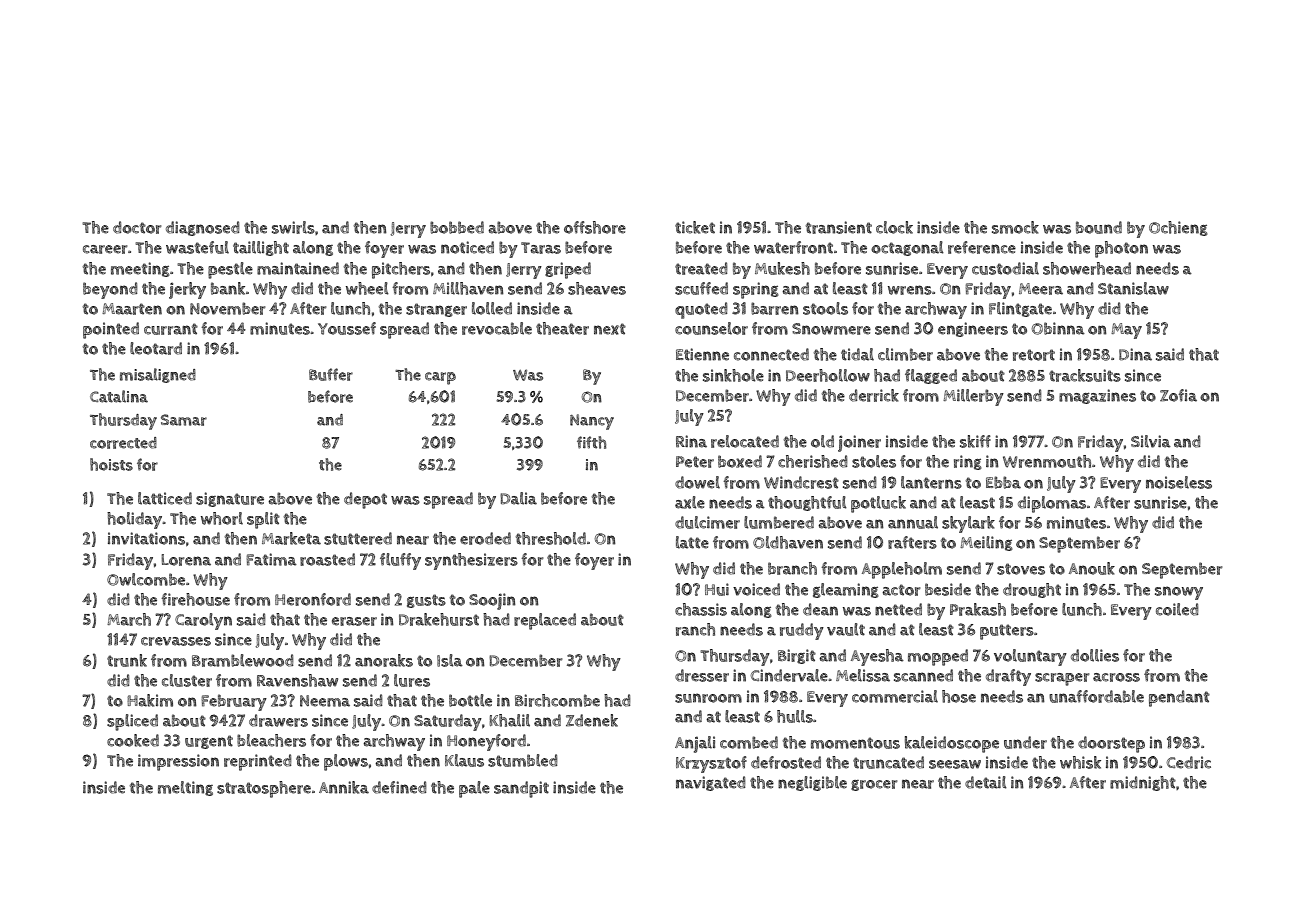 This screenshot has width=1308, height=924. Describe the element at coordinates (230, 270) in the screenshot. I see `pestle` at that location.
